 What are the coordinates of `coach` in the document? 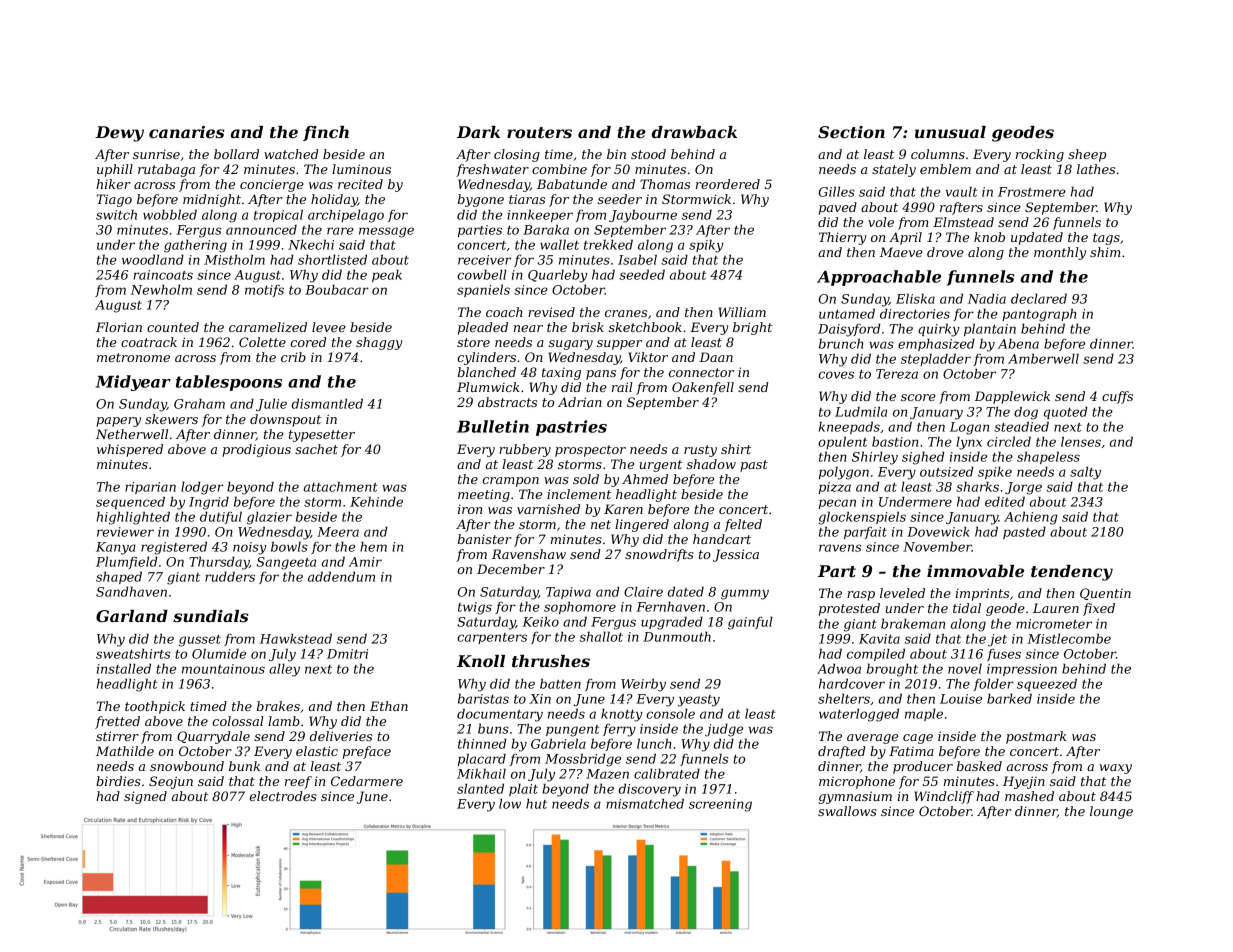 It's located at (504, 312).
